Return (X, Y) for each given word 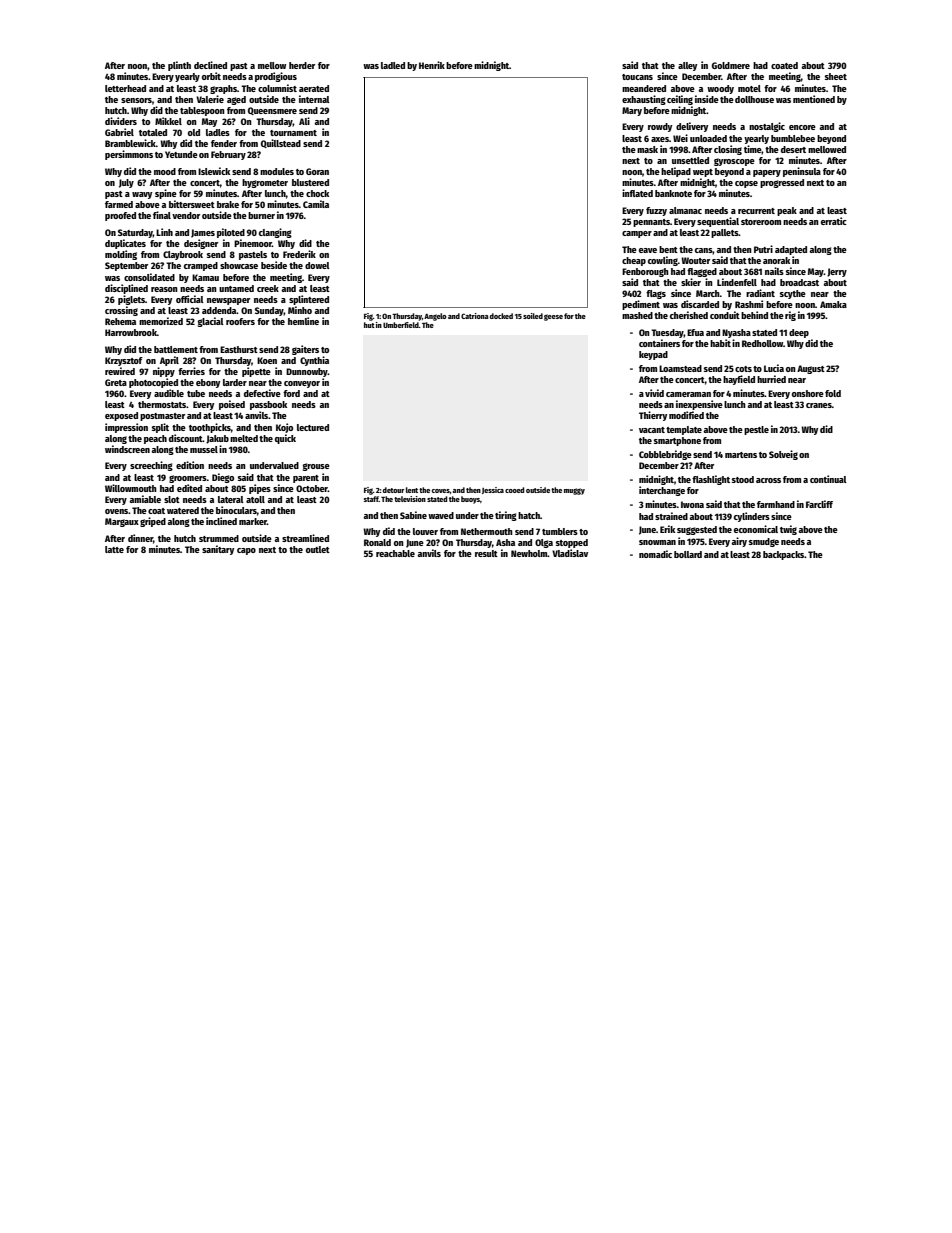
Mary (632, 111)
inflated (637, 193)
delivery (692, 127)
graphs (223, 89)
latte (114, 549)
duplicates (125, 244)
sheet (836, 76)
